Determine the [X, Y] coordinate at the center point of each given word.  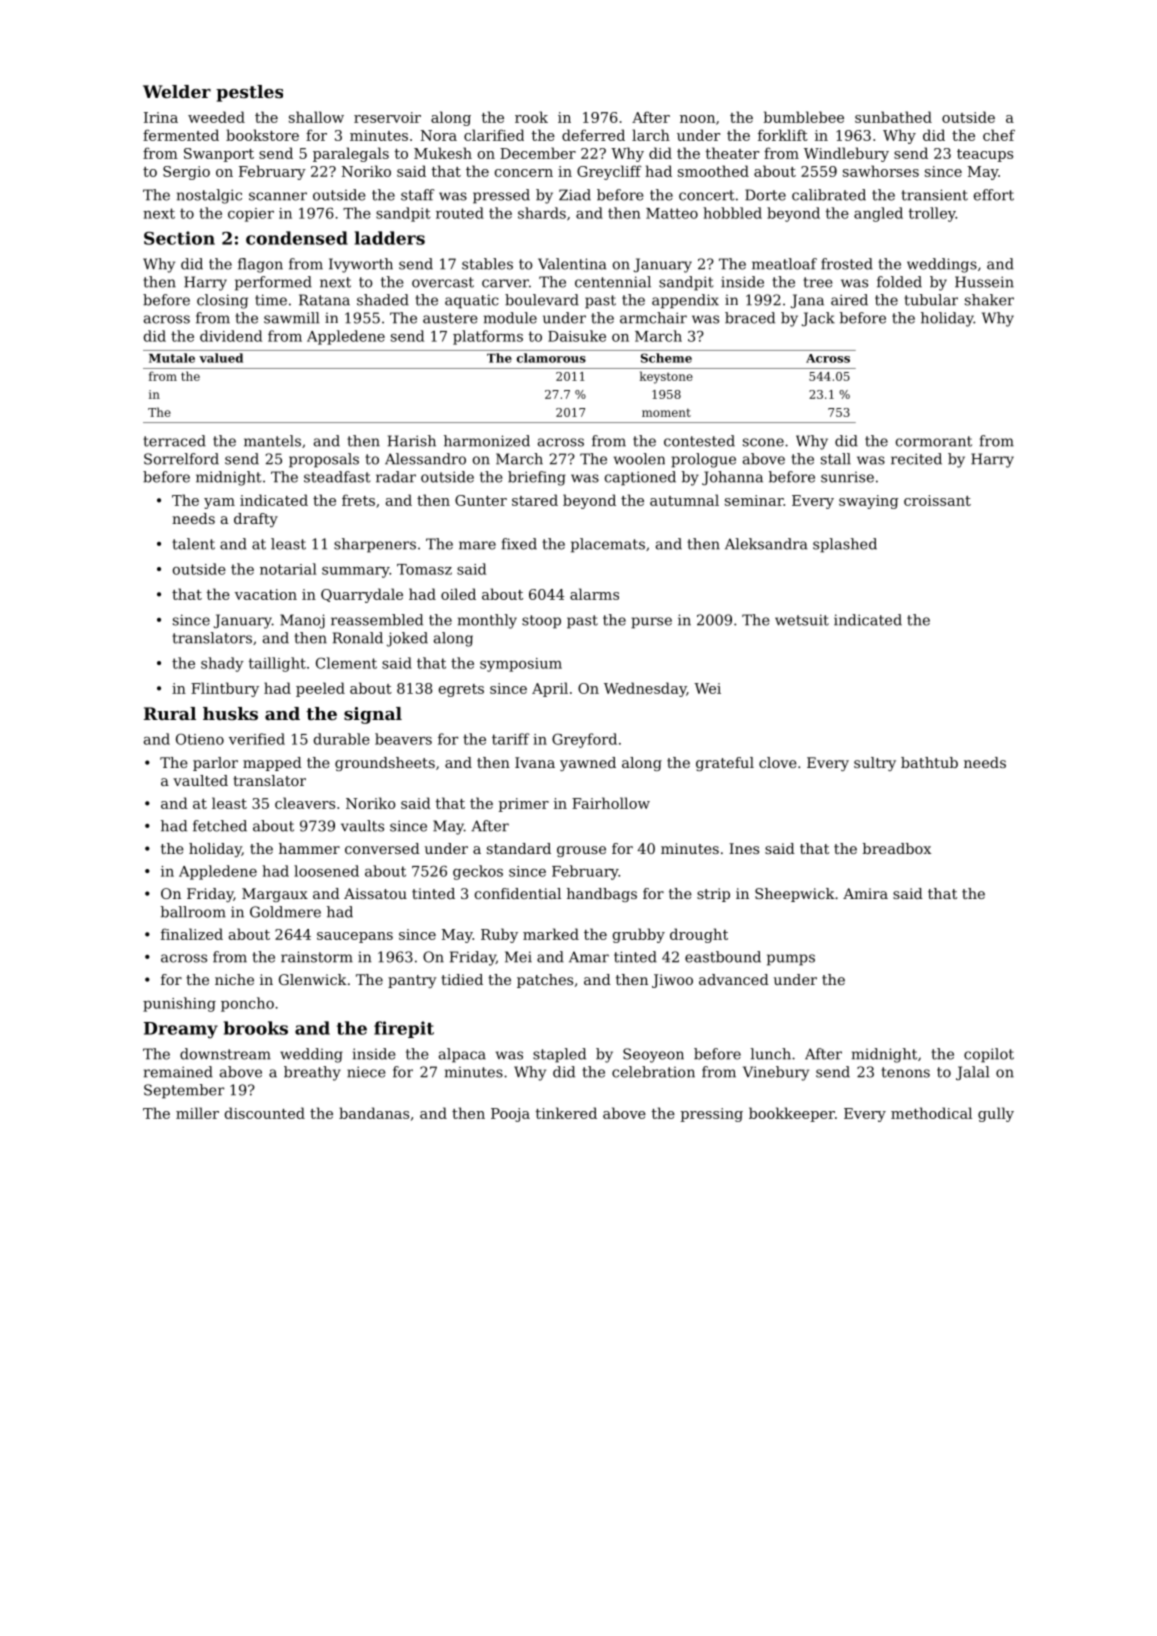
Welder [177, 91]
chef [999, 135]
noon [697, 119]
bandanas [374, 1113]
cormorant [934, 441]
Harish [412, 441]
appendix [685, 301]
